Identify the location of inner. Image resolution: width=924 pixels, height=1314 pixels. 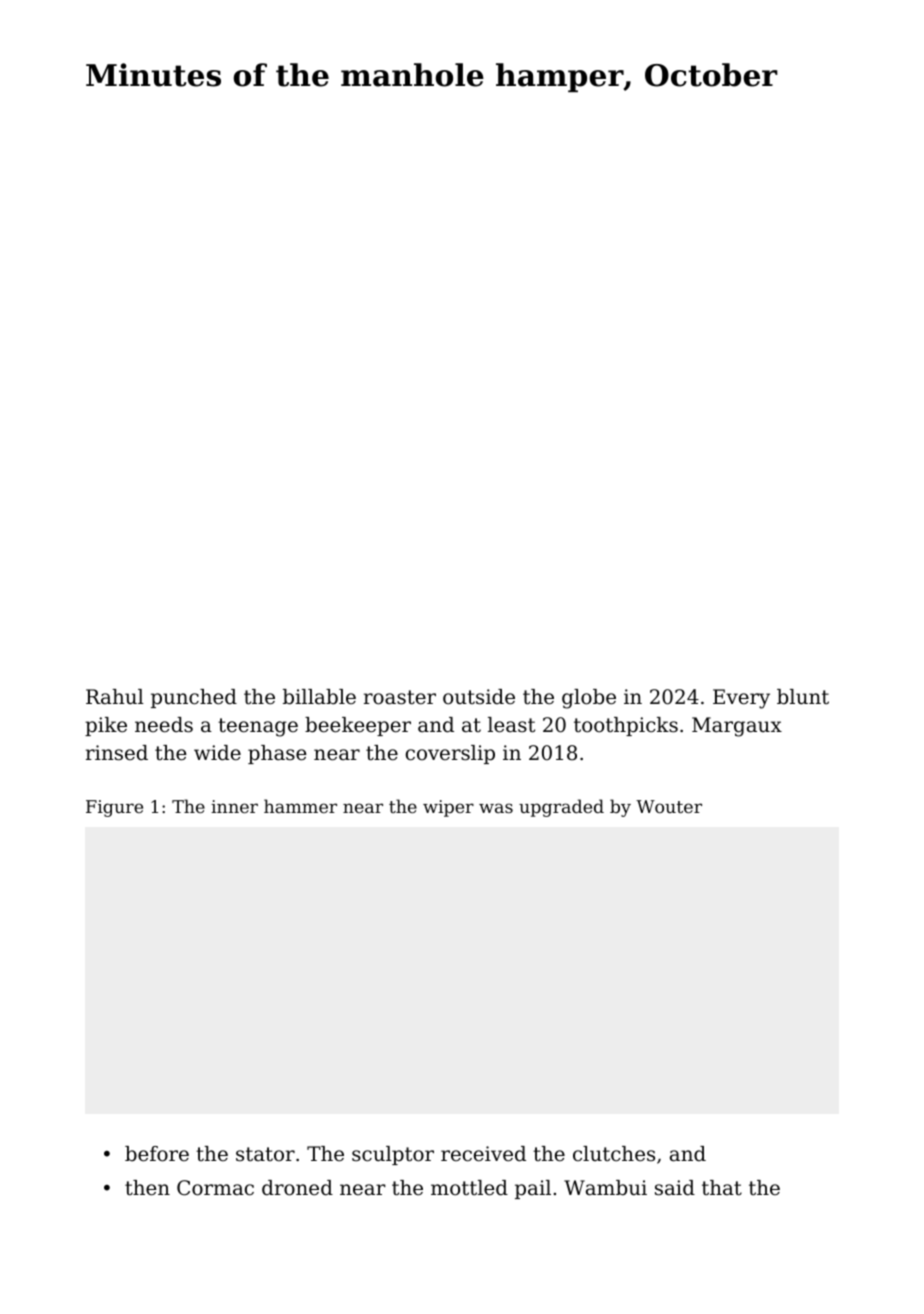
(234, 806).
